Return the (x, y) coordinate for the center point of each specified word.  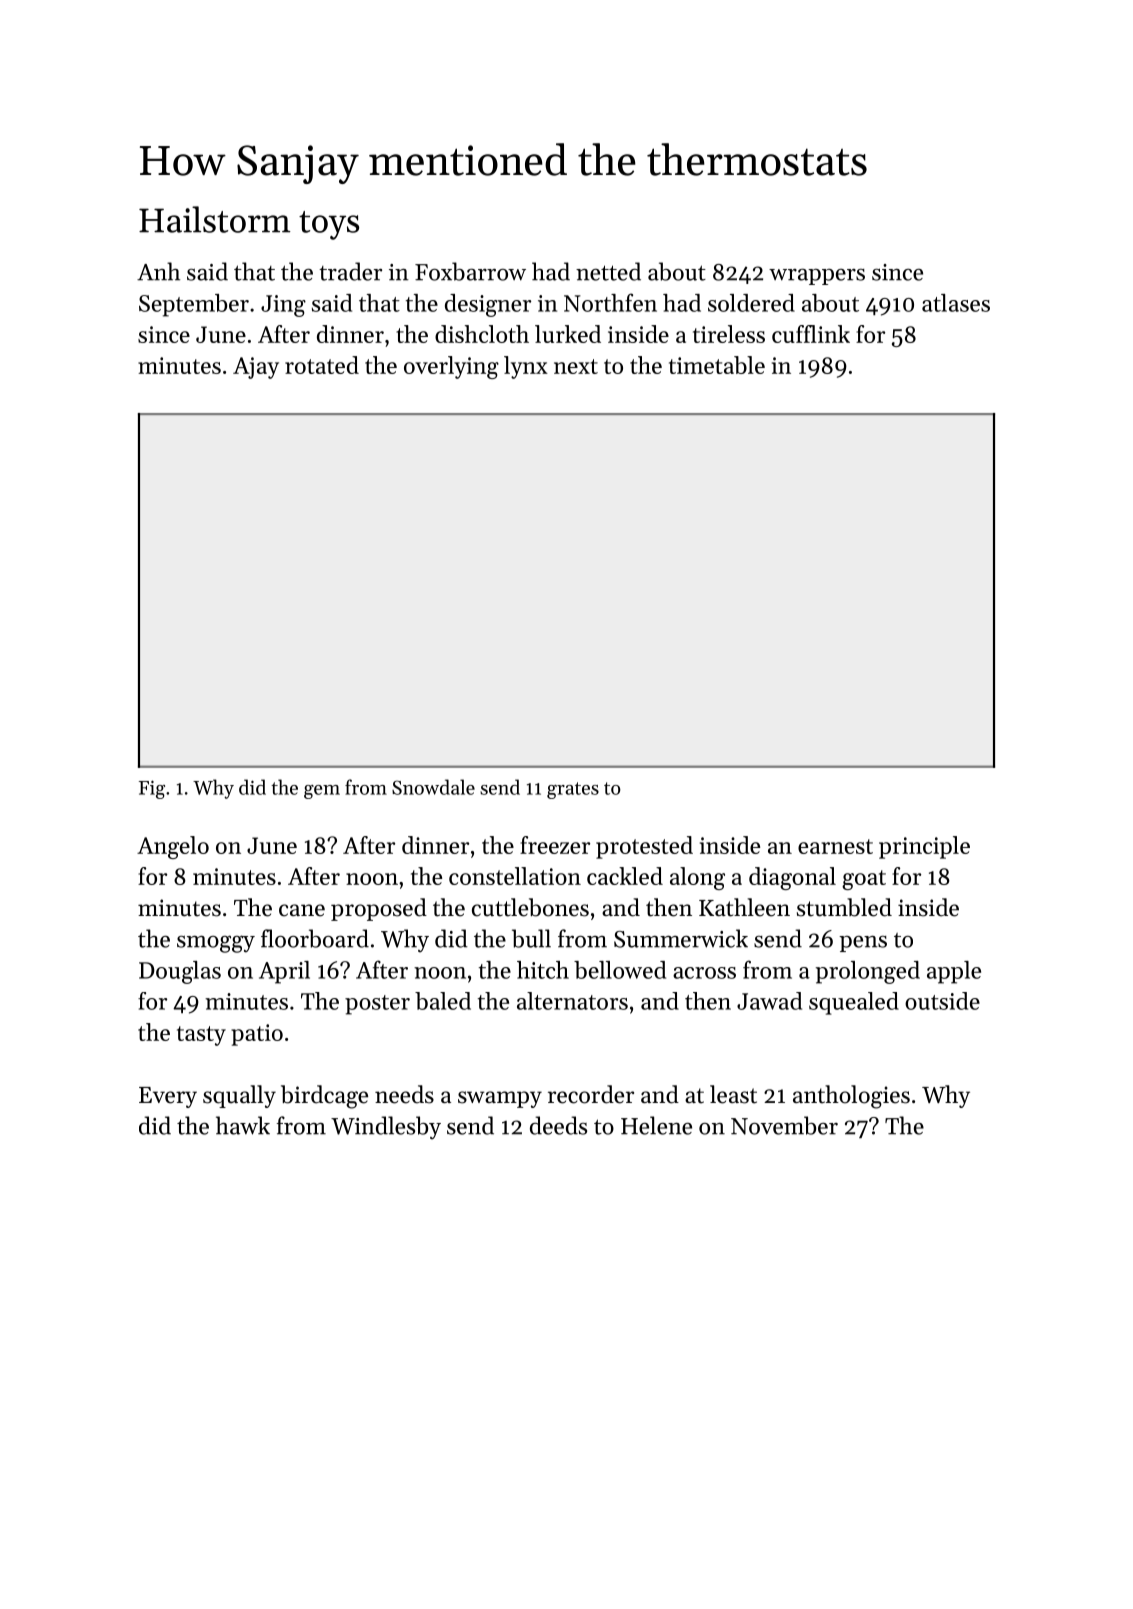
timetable (717, 365)
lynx (526, 367)
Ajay (256, 368)
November (784, 1125)
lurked (568, 334)
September (194, 305)
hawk (243, 1125)
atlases (956, 303)
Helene (656, 1125)
